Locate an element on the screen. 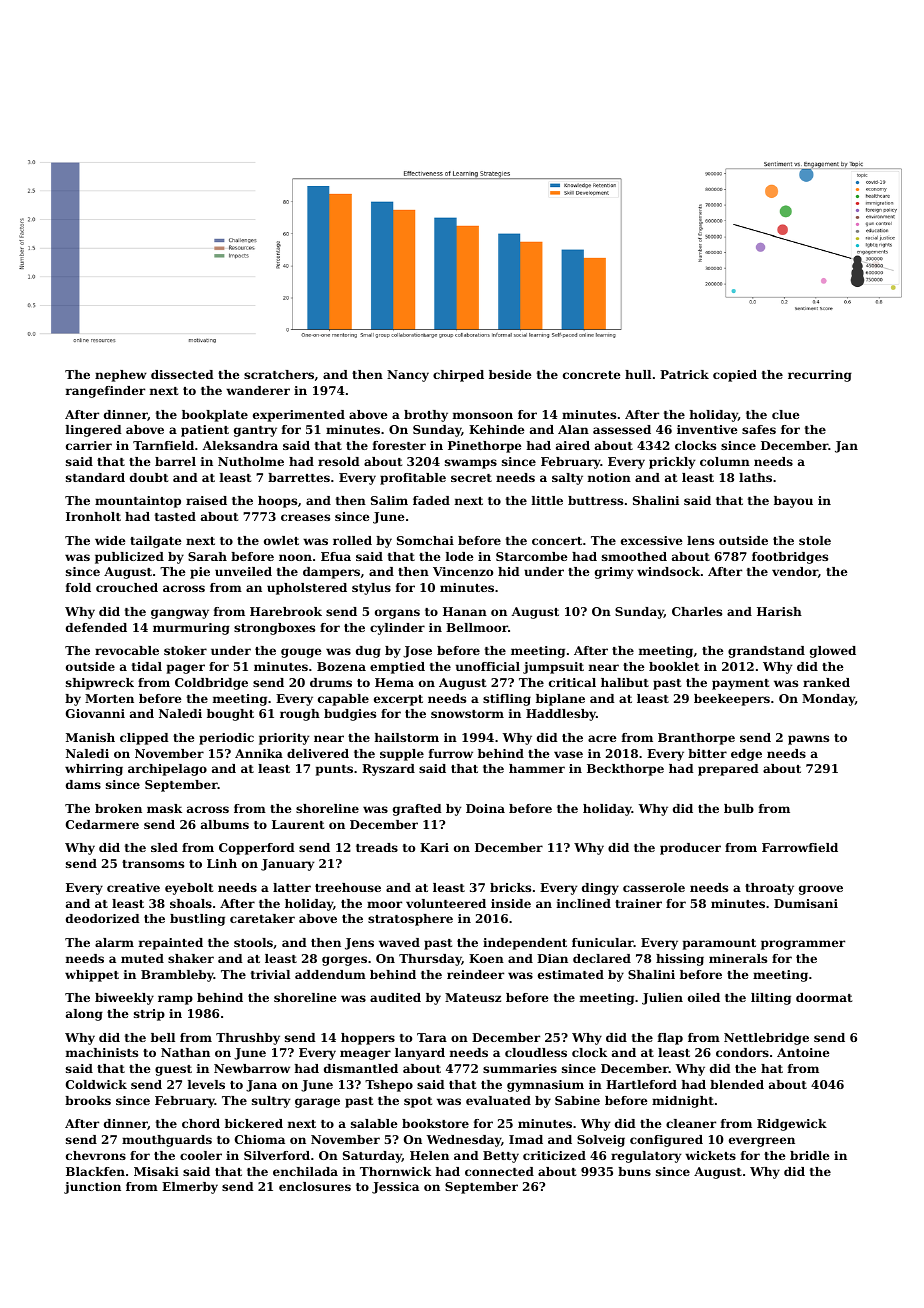  carrier is located at coordinates (89, 445).
